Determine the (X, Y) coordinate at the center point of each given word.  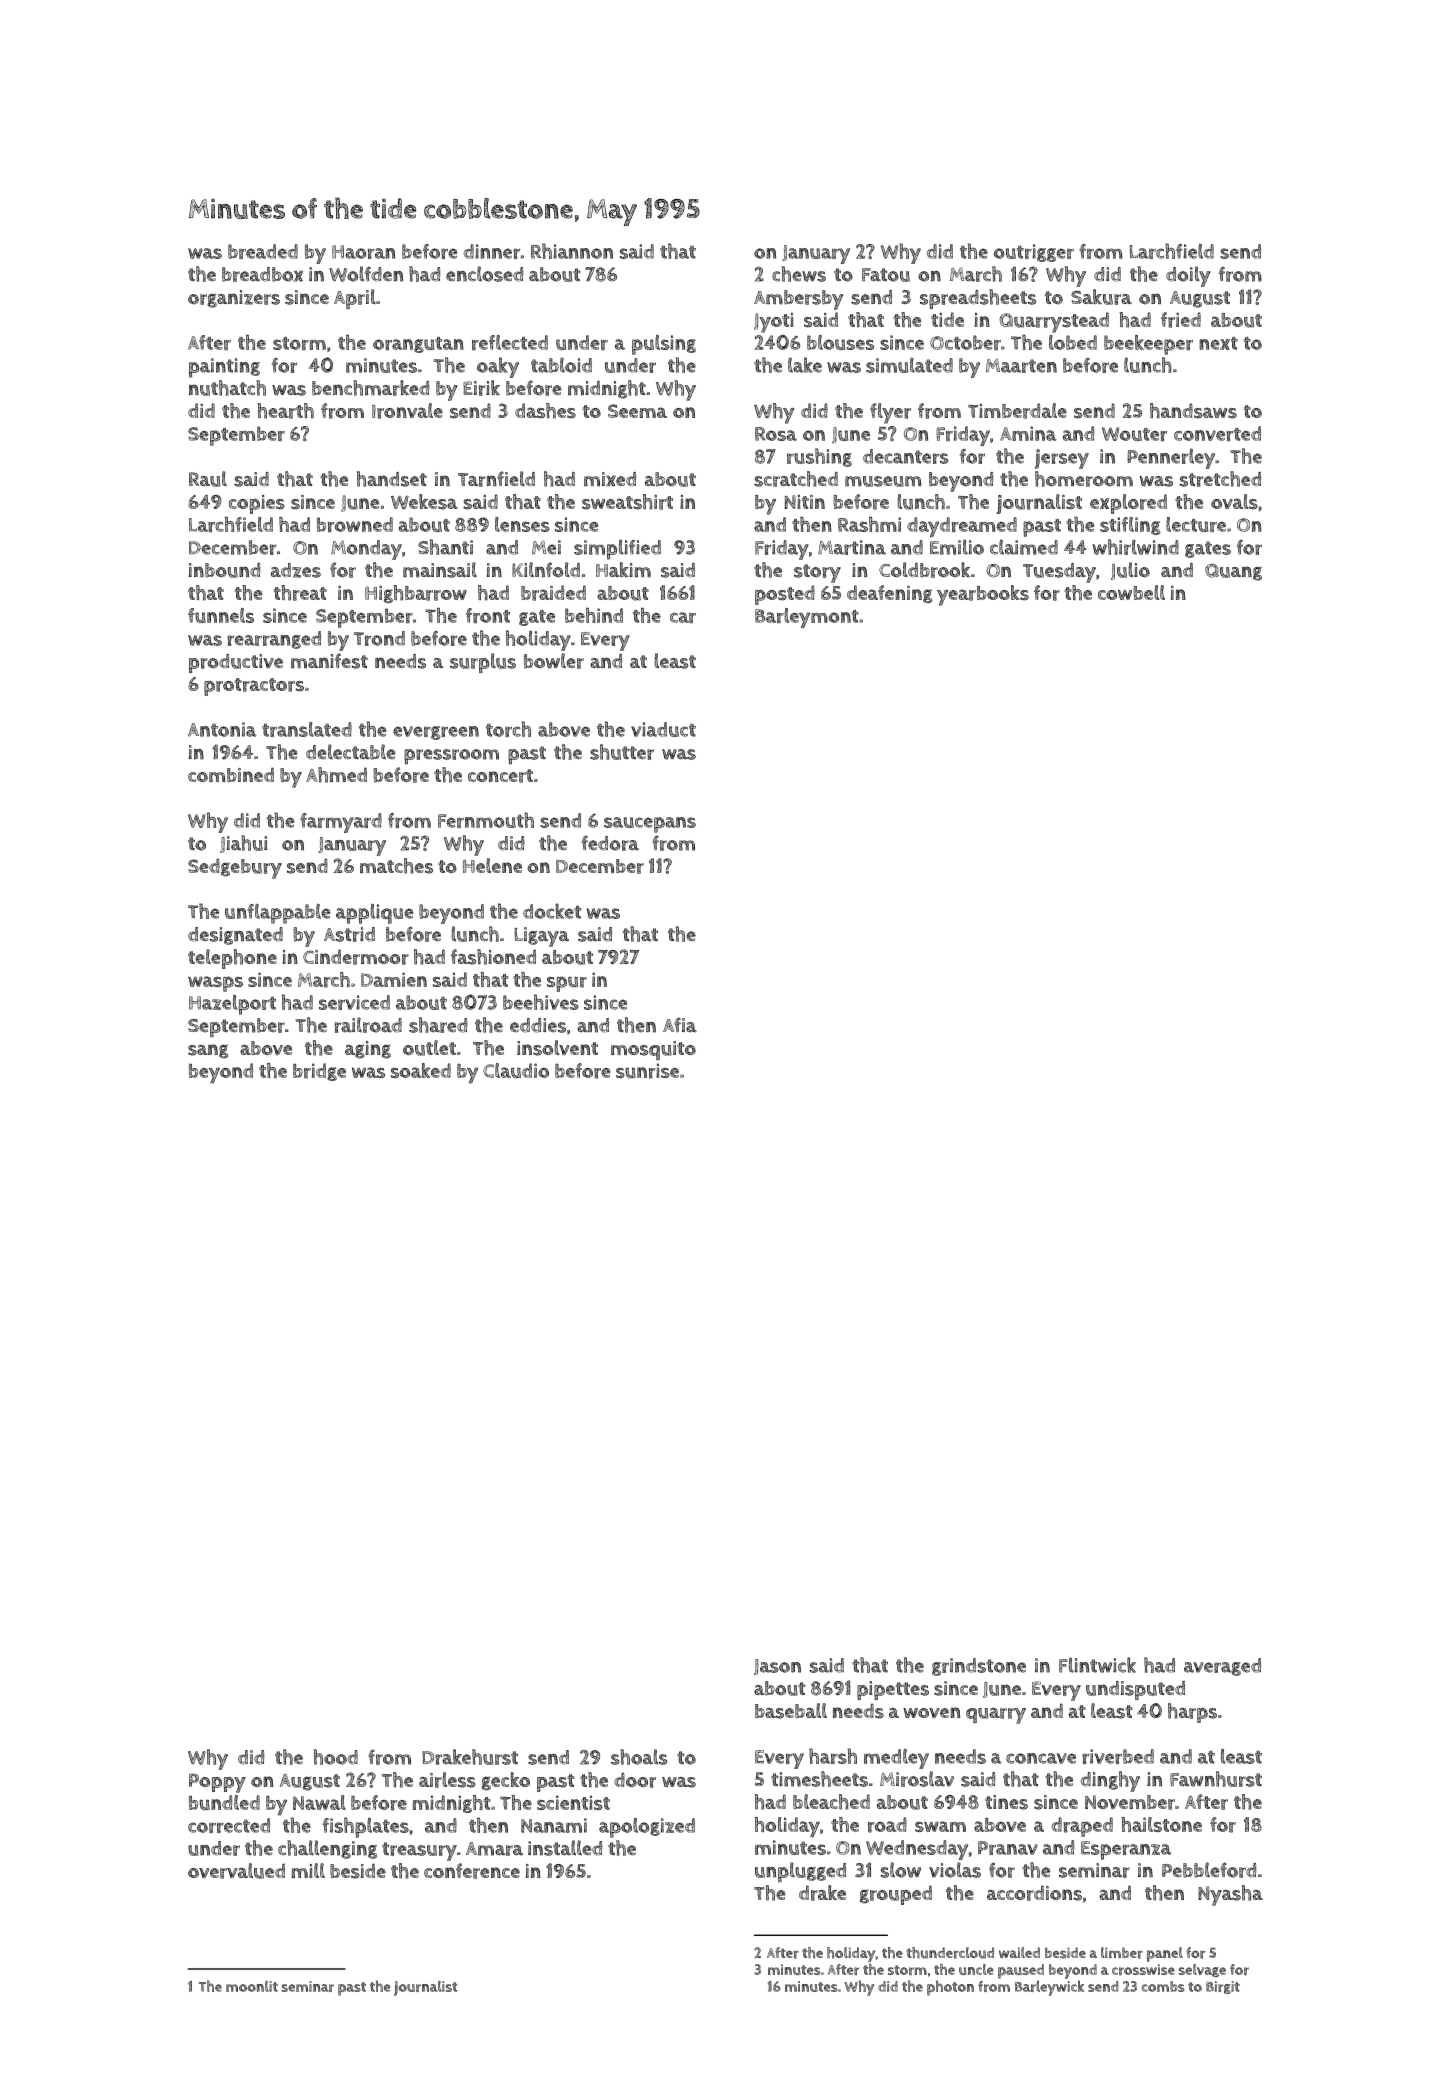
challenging (327, 1849)
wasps (215, 984)
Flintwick (1097, 1665)
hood (336, 1757)
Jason (777, 1667)
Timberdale (1017, 411)
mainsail (440, 570)
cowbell (1131, 592)
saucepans (650, 825)
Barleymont (807, 618)
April (355, 299)
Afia (680, 1025)
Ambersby (798, 300)
